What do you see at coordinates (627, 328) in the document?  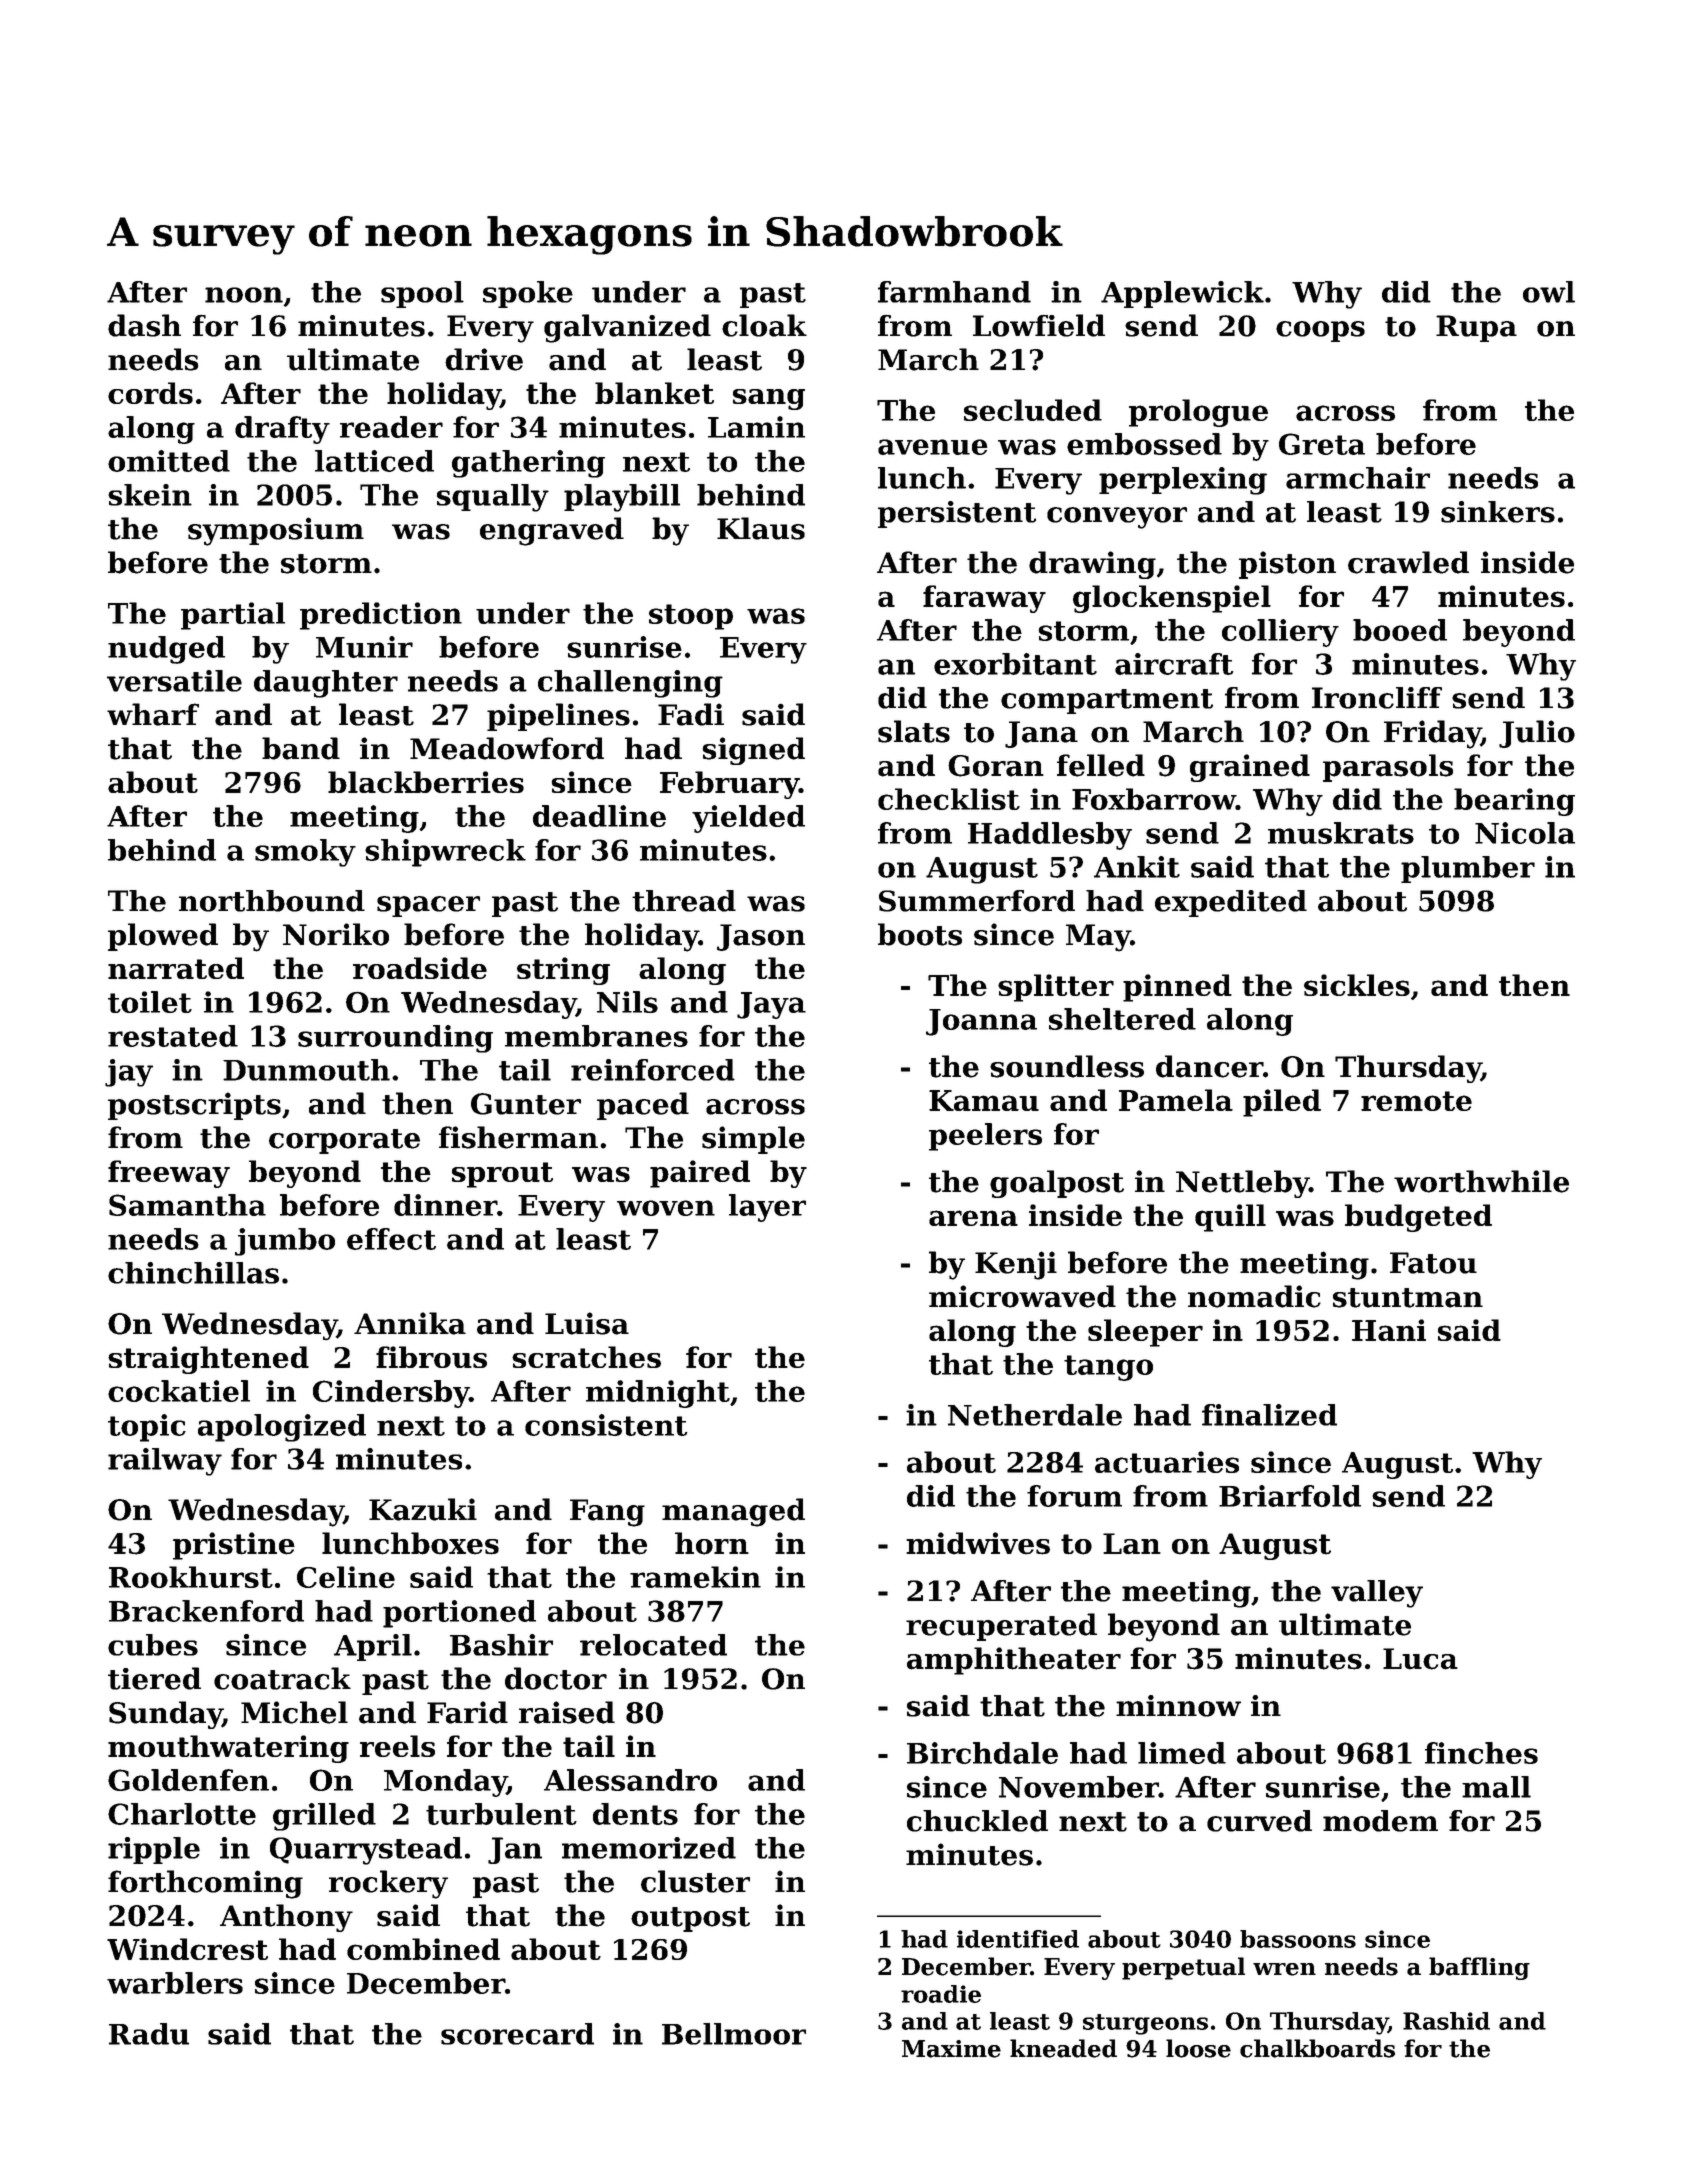 I see `galvanized` at bounding box center [627, 328].
